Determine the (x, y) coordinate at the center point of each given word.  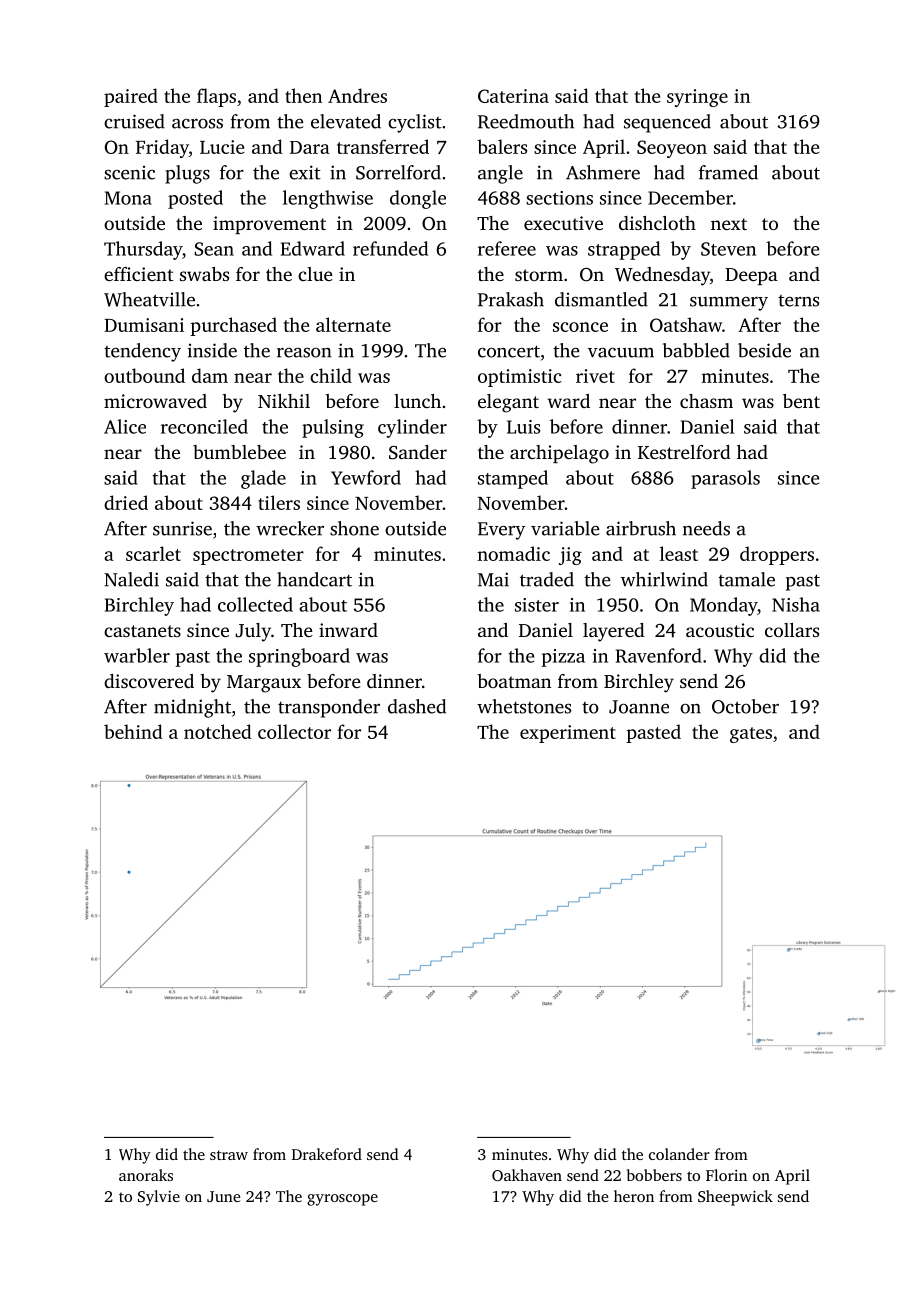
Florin (726, 1175)
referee (507, 248)
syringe (697, 98)
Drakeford (327, 1154)
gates (751, 735)
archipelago (559, 454)
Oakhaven (527, 1175)
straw (229, 1155)
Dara (310, 147)
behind (133, 731)
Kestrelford (684, 452)
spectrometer (248, 557)
